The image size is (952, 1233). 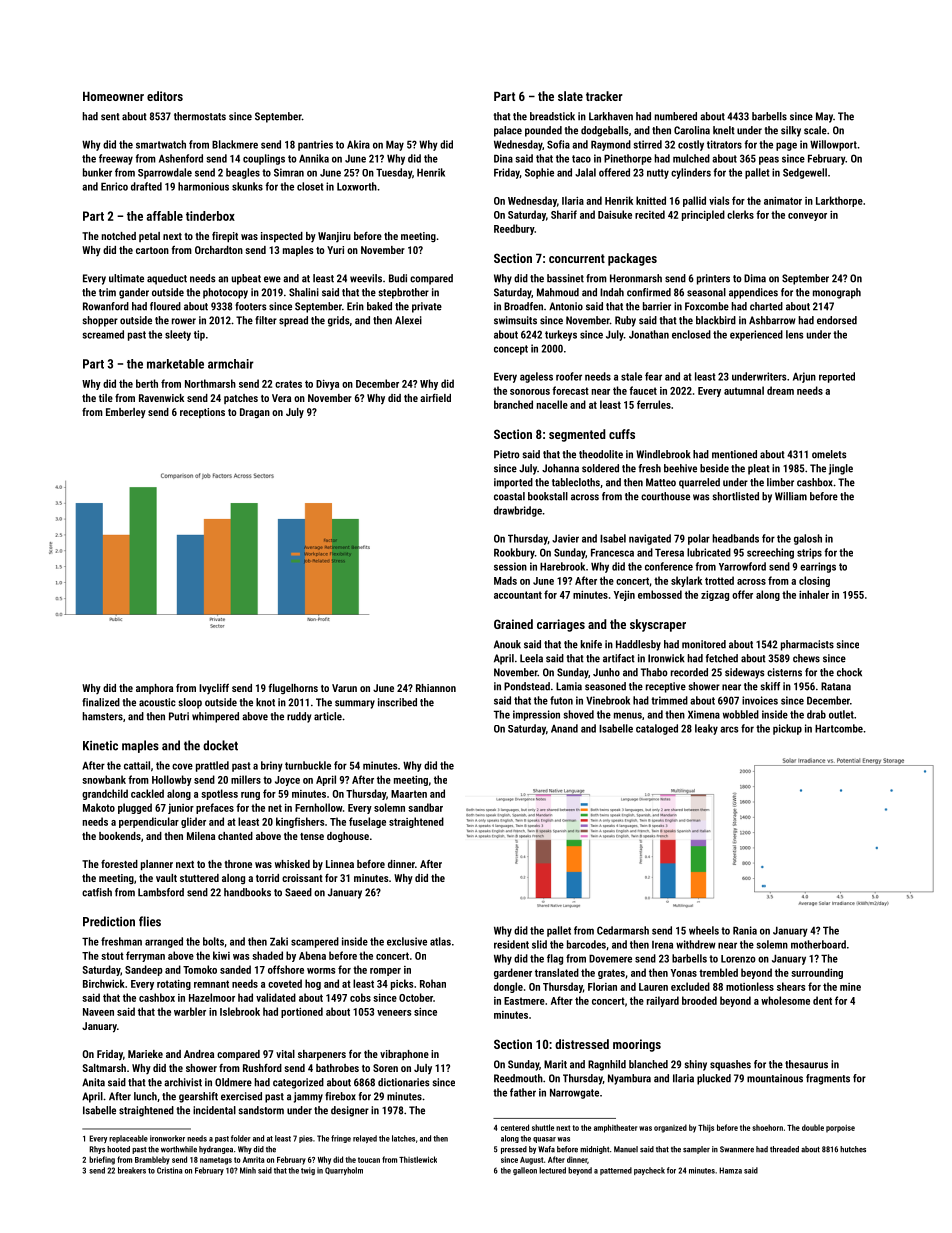 I want to click on scale, so click(x=815, y=130).
